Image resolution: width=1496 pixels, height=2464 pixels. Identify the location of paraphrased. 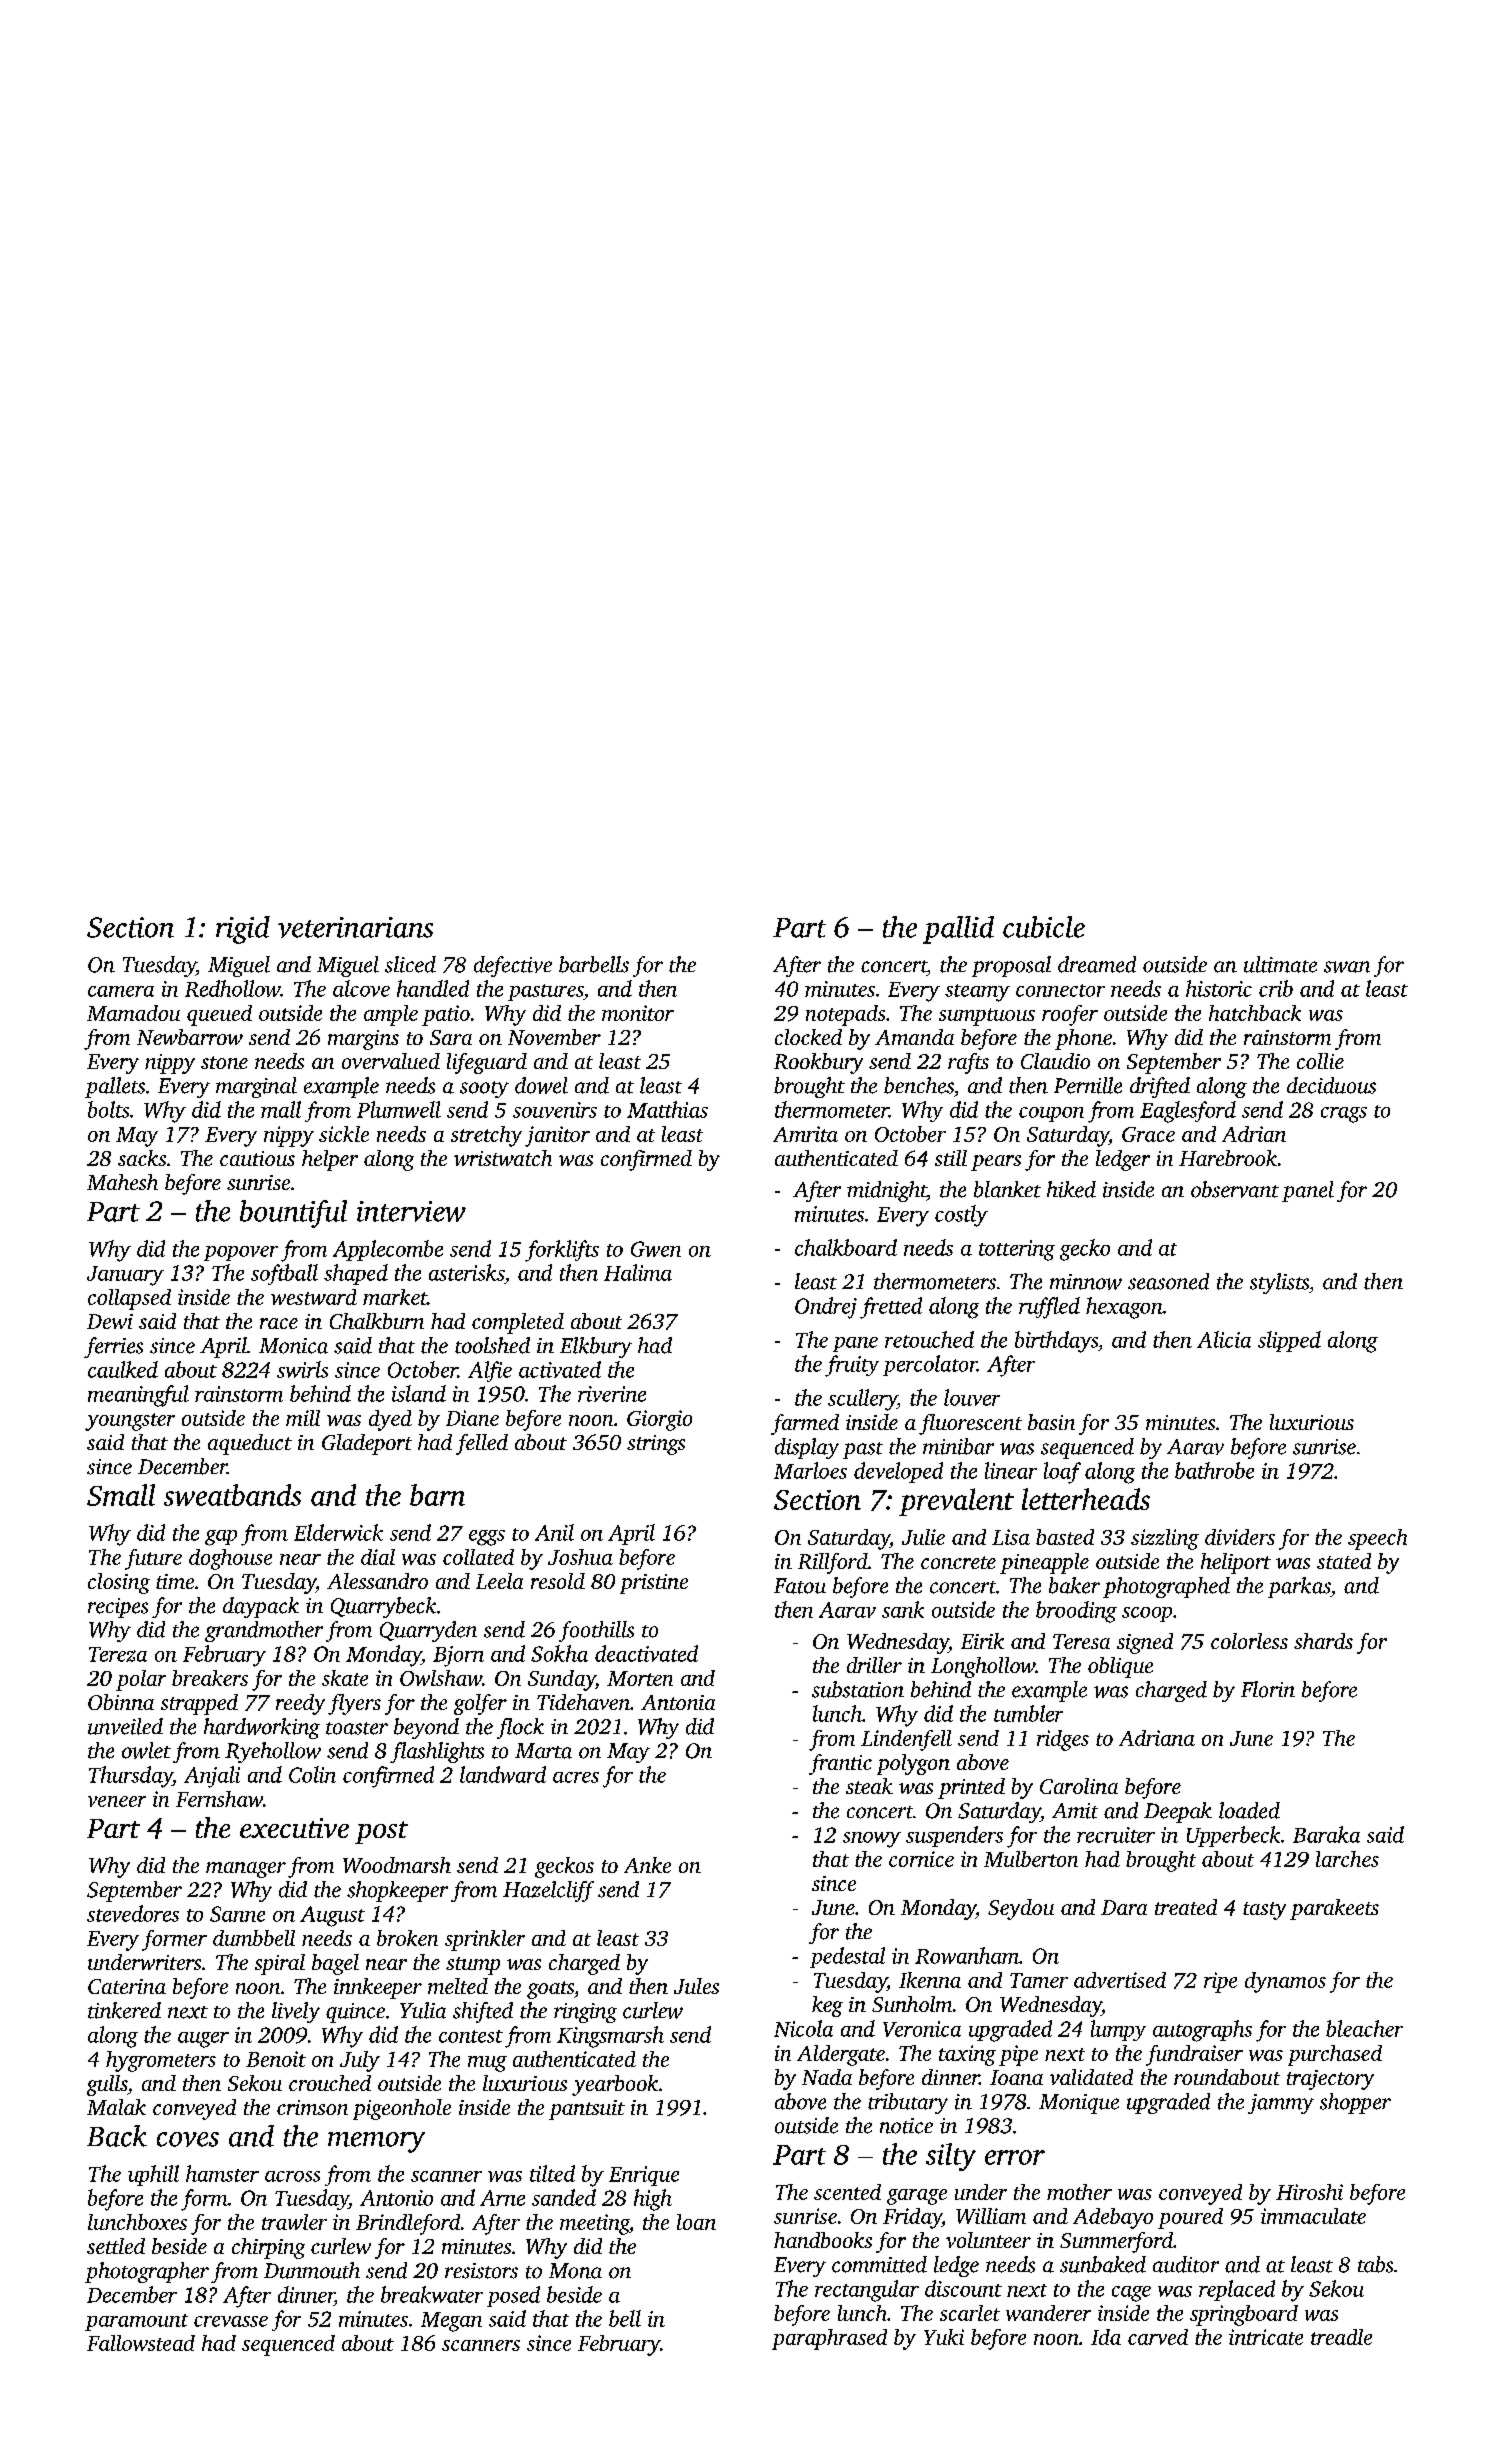
(829, 2339).
